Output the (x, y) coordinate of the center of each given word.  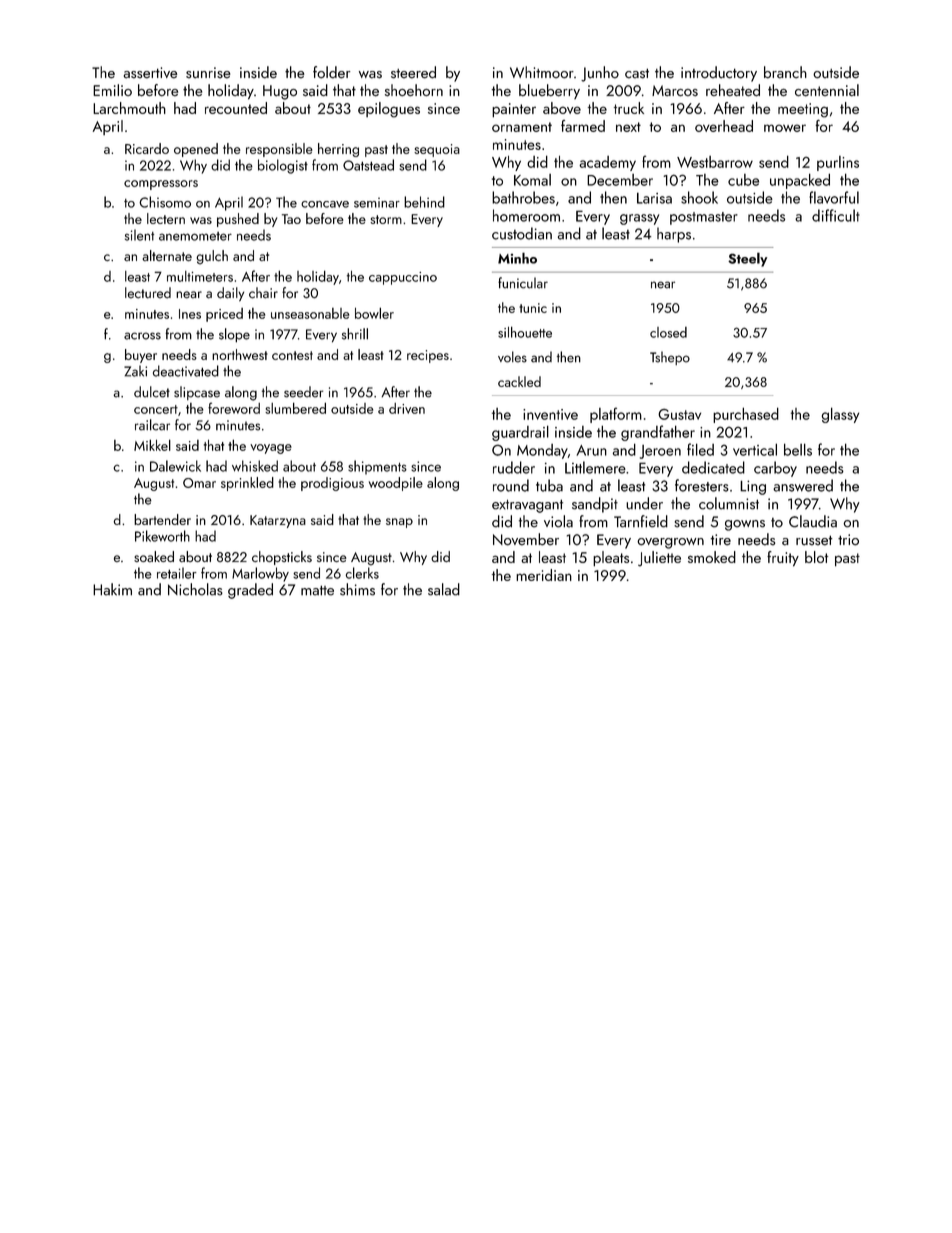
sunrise (208, 73)
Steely (747, 259)
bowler (374, 313)
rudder (514, 467)
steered (413, 72)
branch (785, 72)
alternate (167, 255)
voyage (271, 449)
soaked (154, 556)
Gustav (679, 414)
